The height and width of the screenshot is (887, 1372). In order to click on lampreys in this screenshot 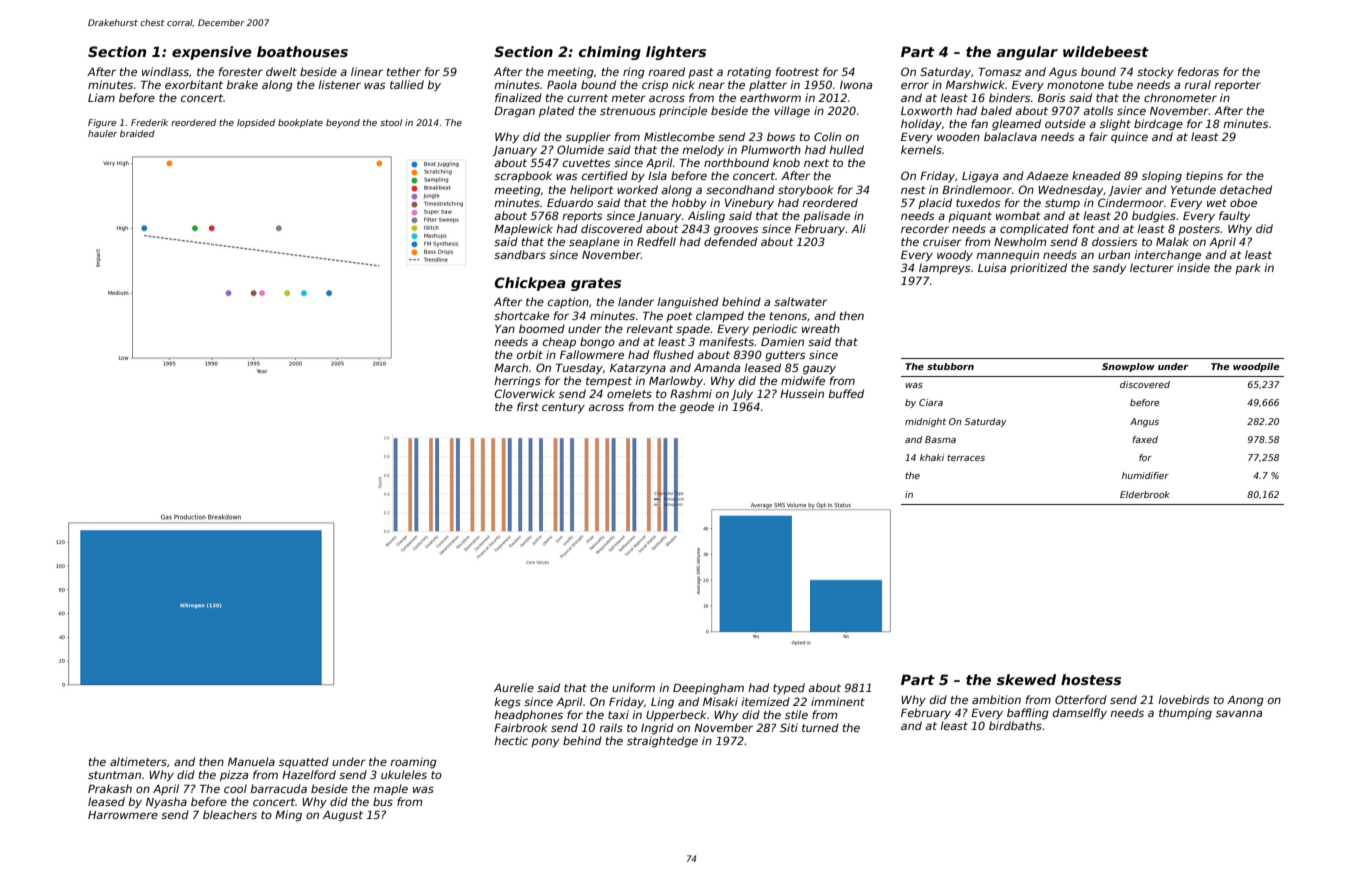, I will do `click(944, 269)`.
